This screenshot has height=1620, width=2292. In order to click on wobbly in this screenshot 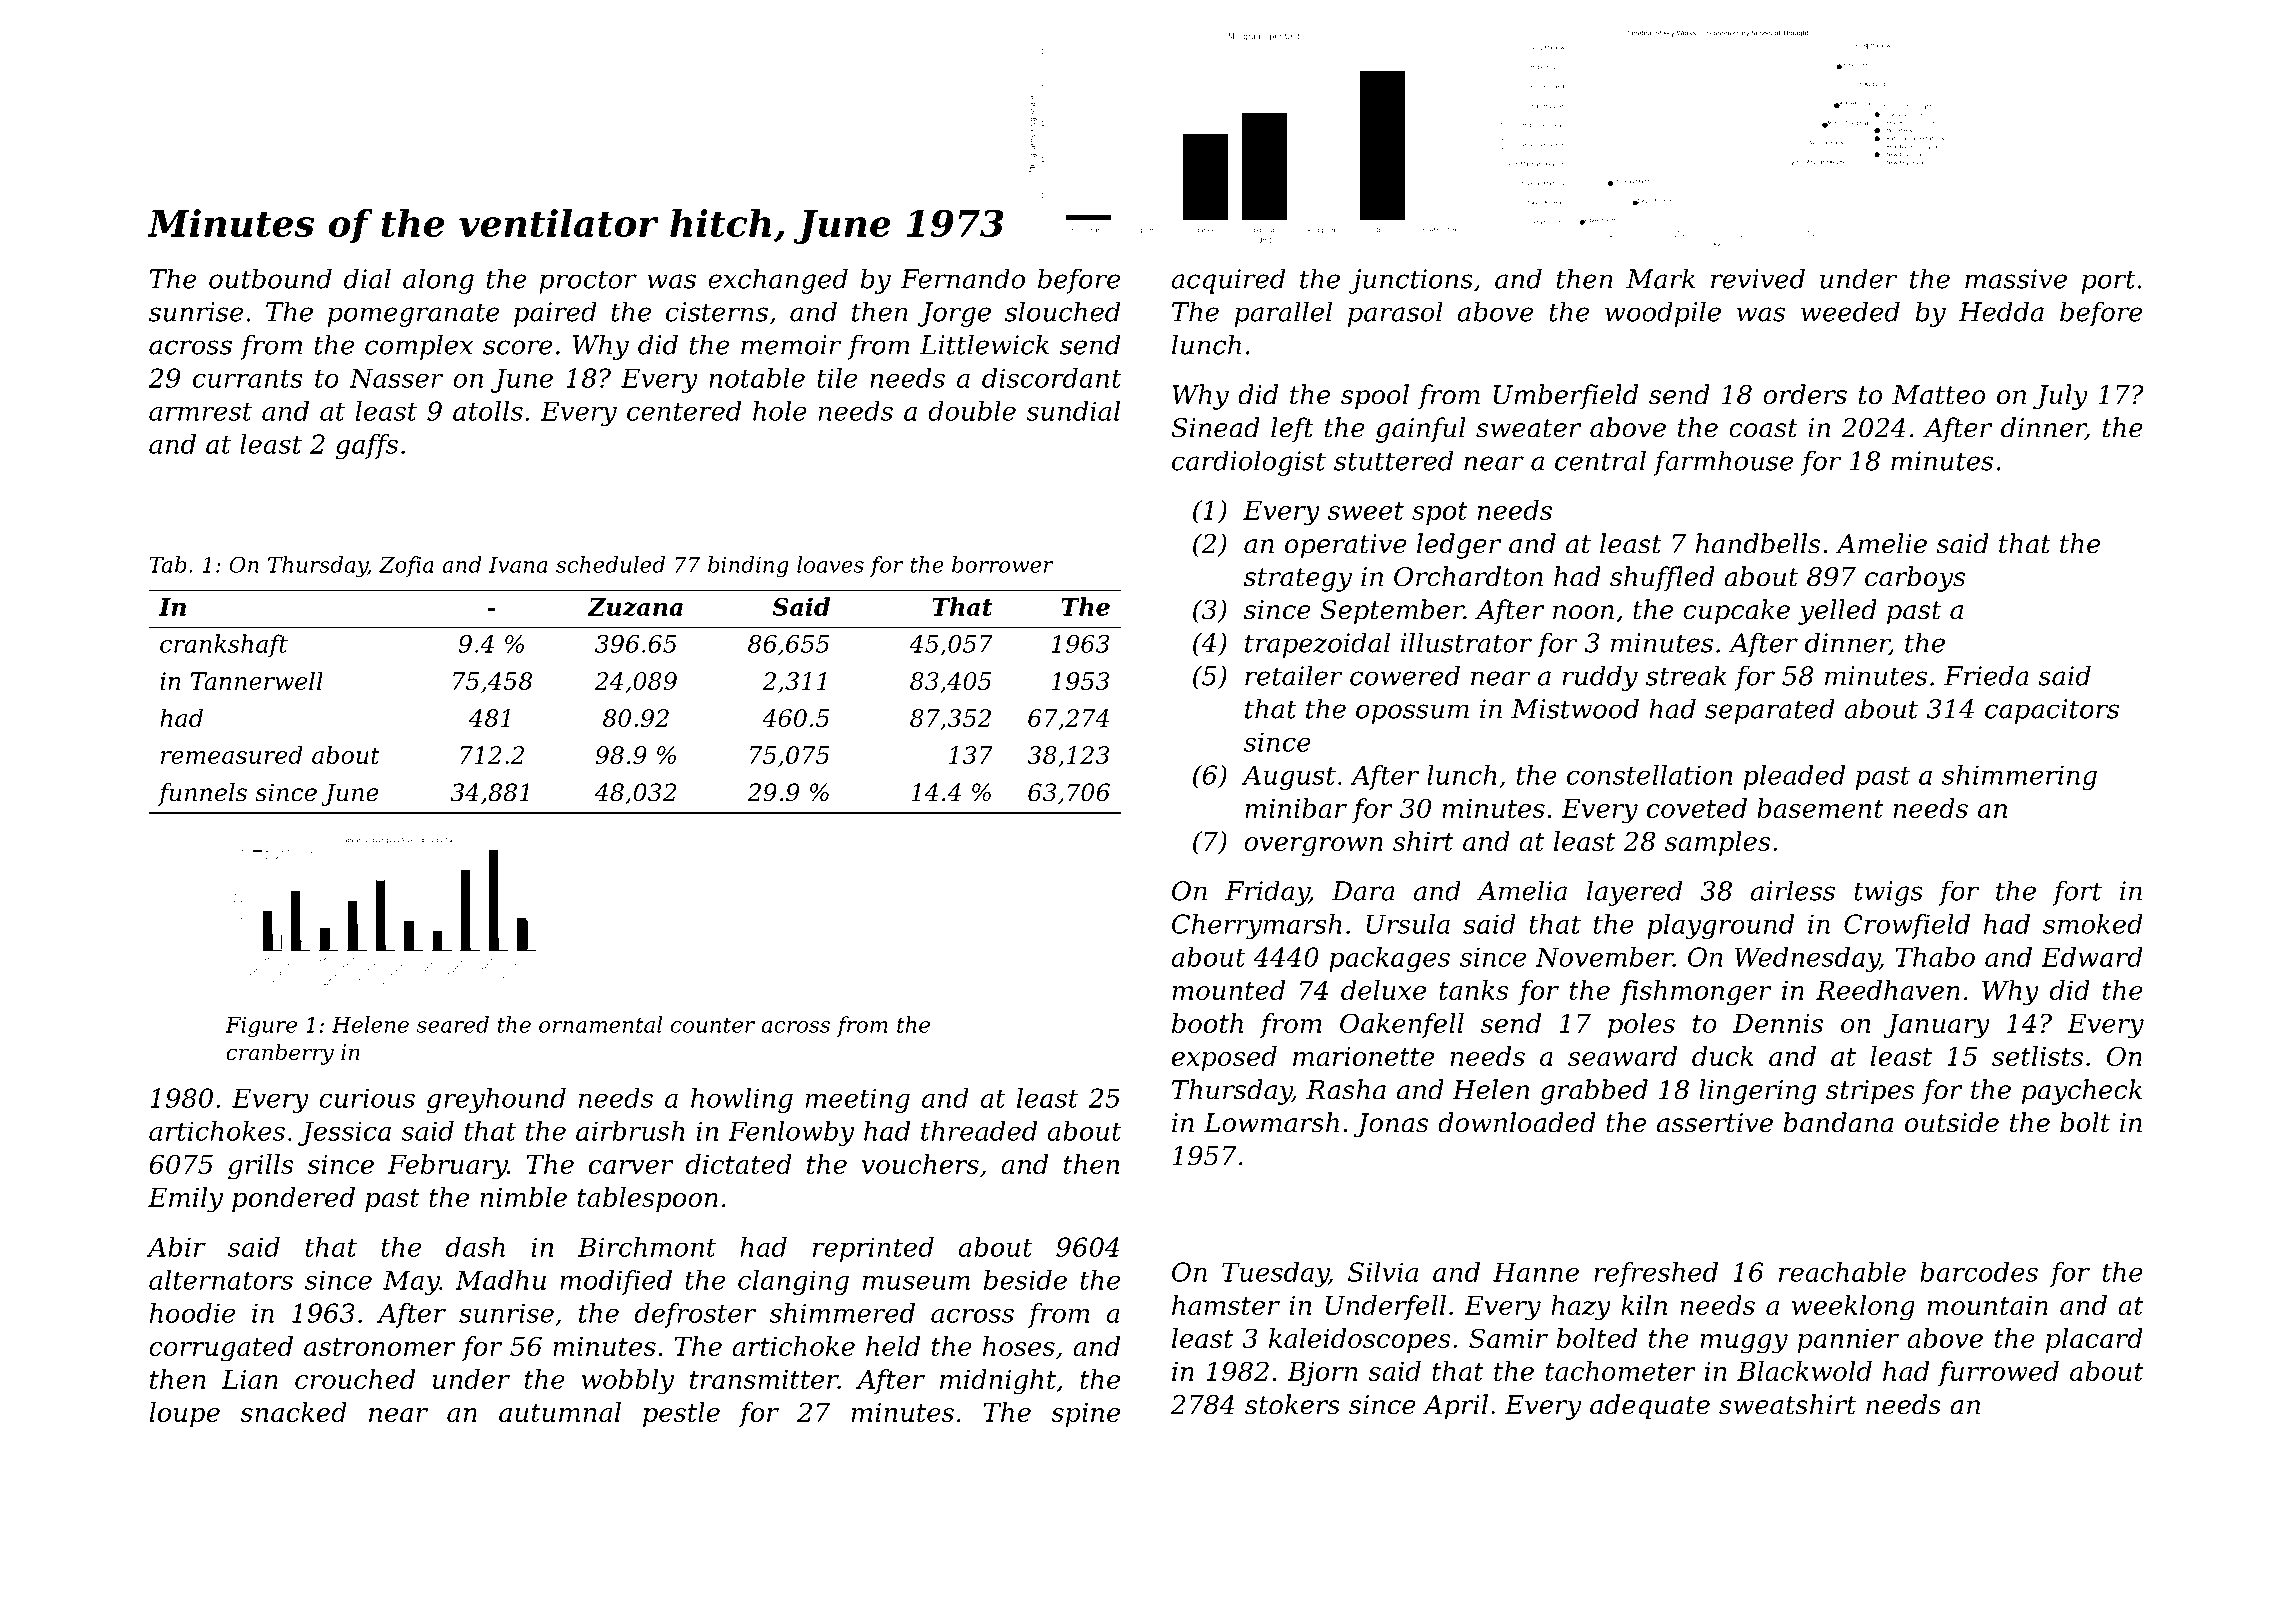, I will do `click(628, 1382)`.
